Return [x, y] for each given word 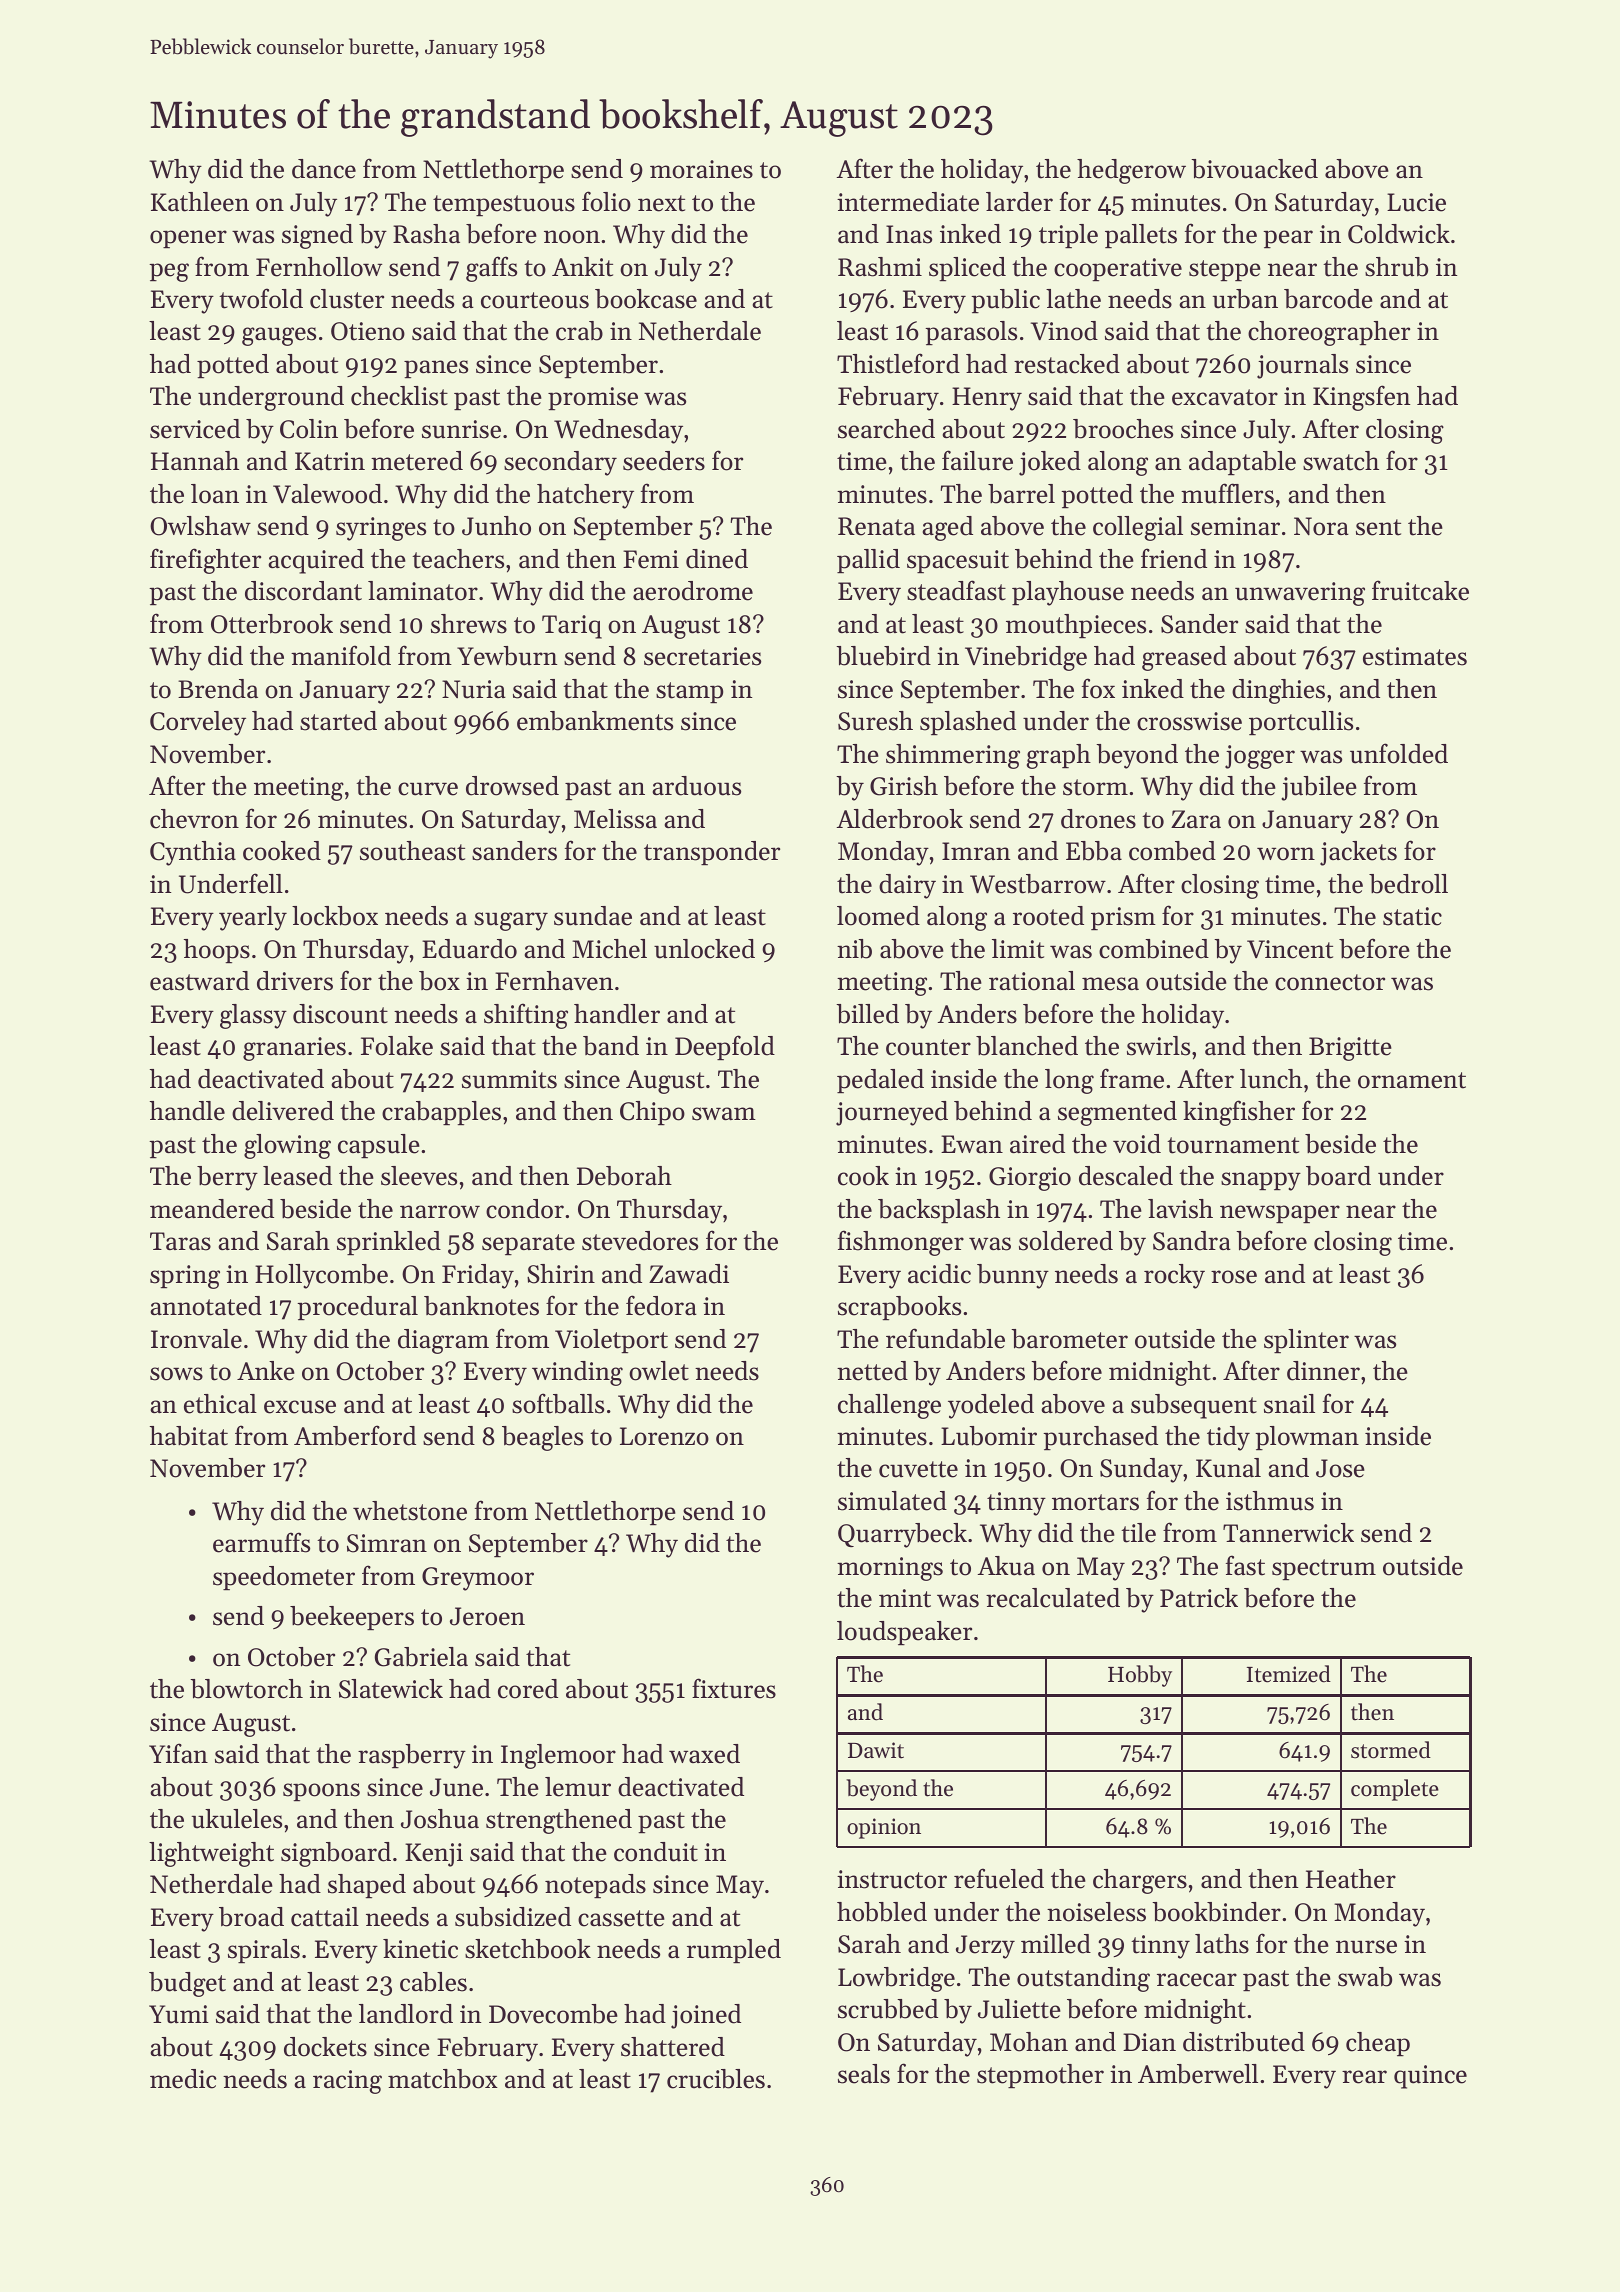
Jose [1340, 1468]
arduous [697, 786]
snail [1289, 1404]
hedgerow [1131, 171]
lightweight [211, 1854]
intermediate [908, 202]
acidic [939, 1274]
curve [428, 789]
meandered [212, 1209]
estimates [1415, 656]
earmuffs [261, 1542]
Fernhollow [319, 267]
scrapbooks [899, 1308]
